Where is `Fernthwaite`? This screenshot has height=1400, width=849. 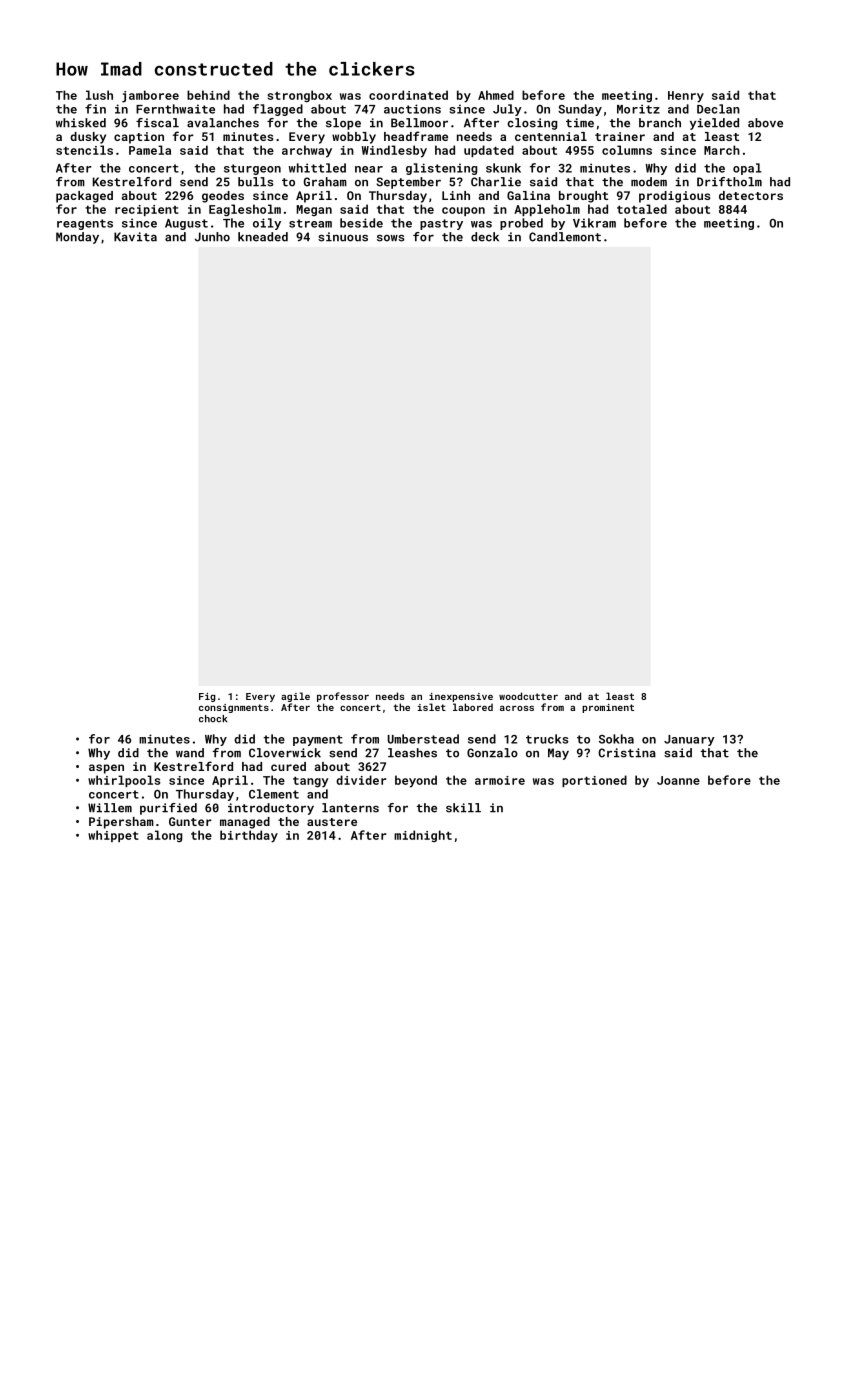
Fernthwaite is located at coordinates (175, 109).
